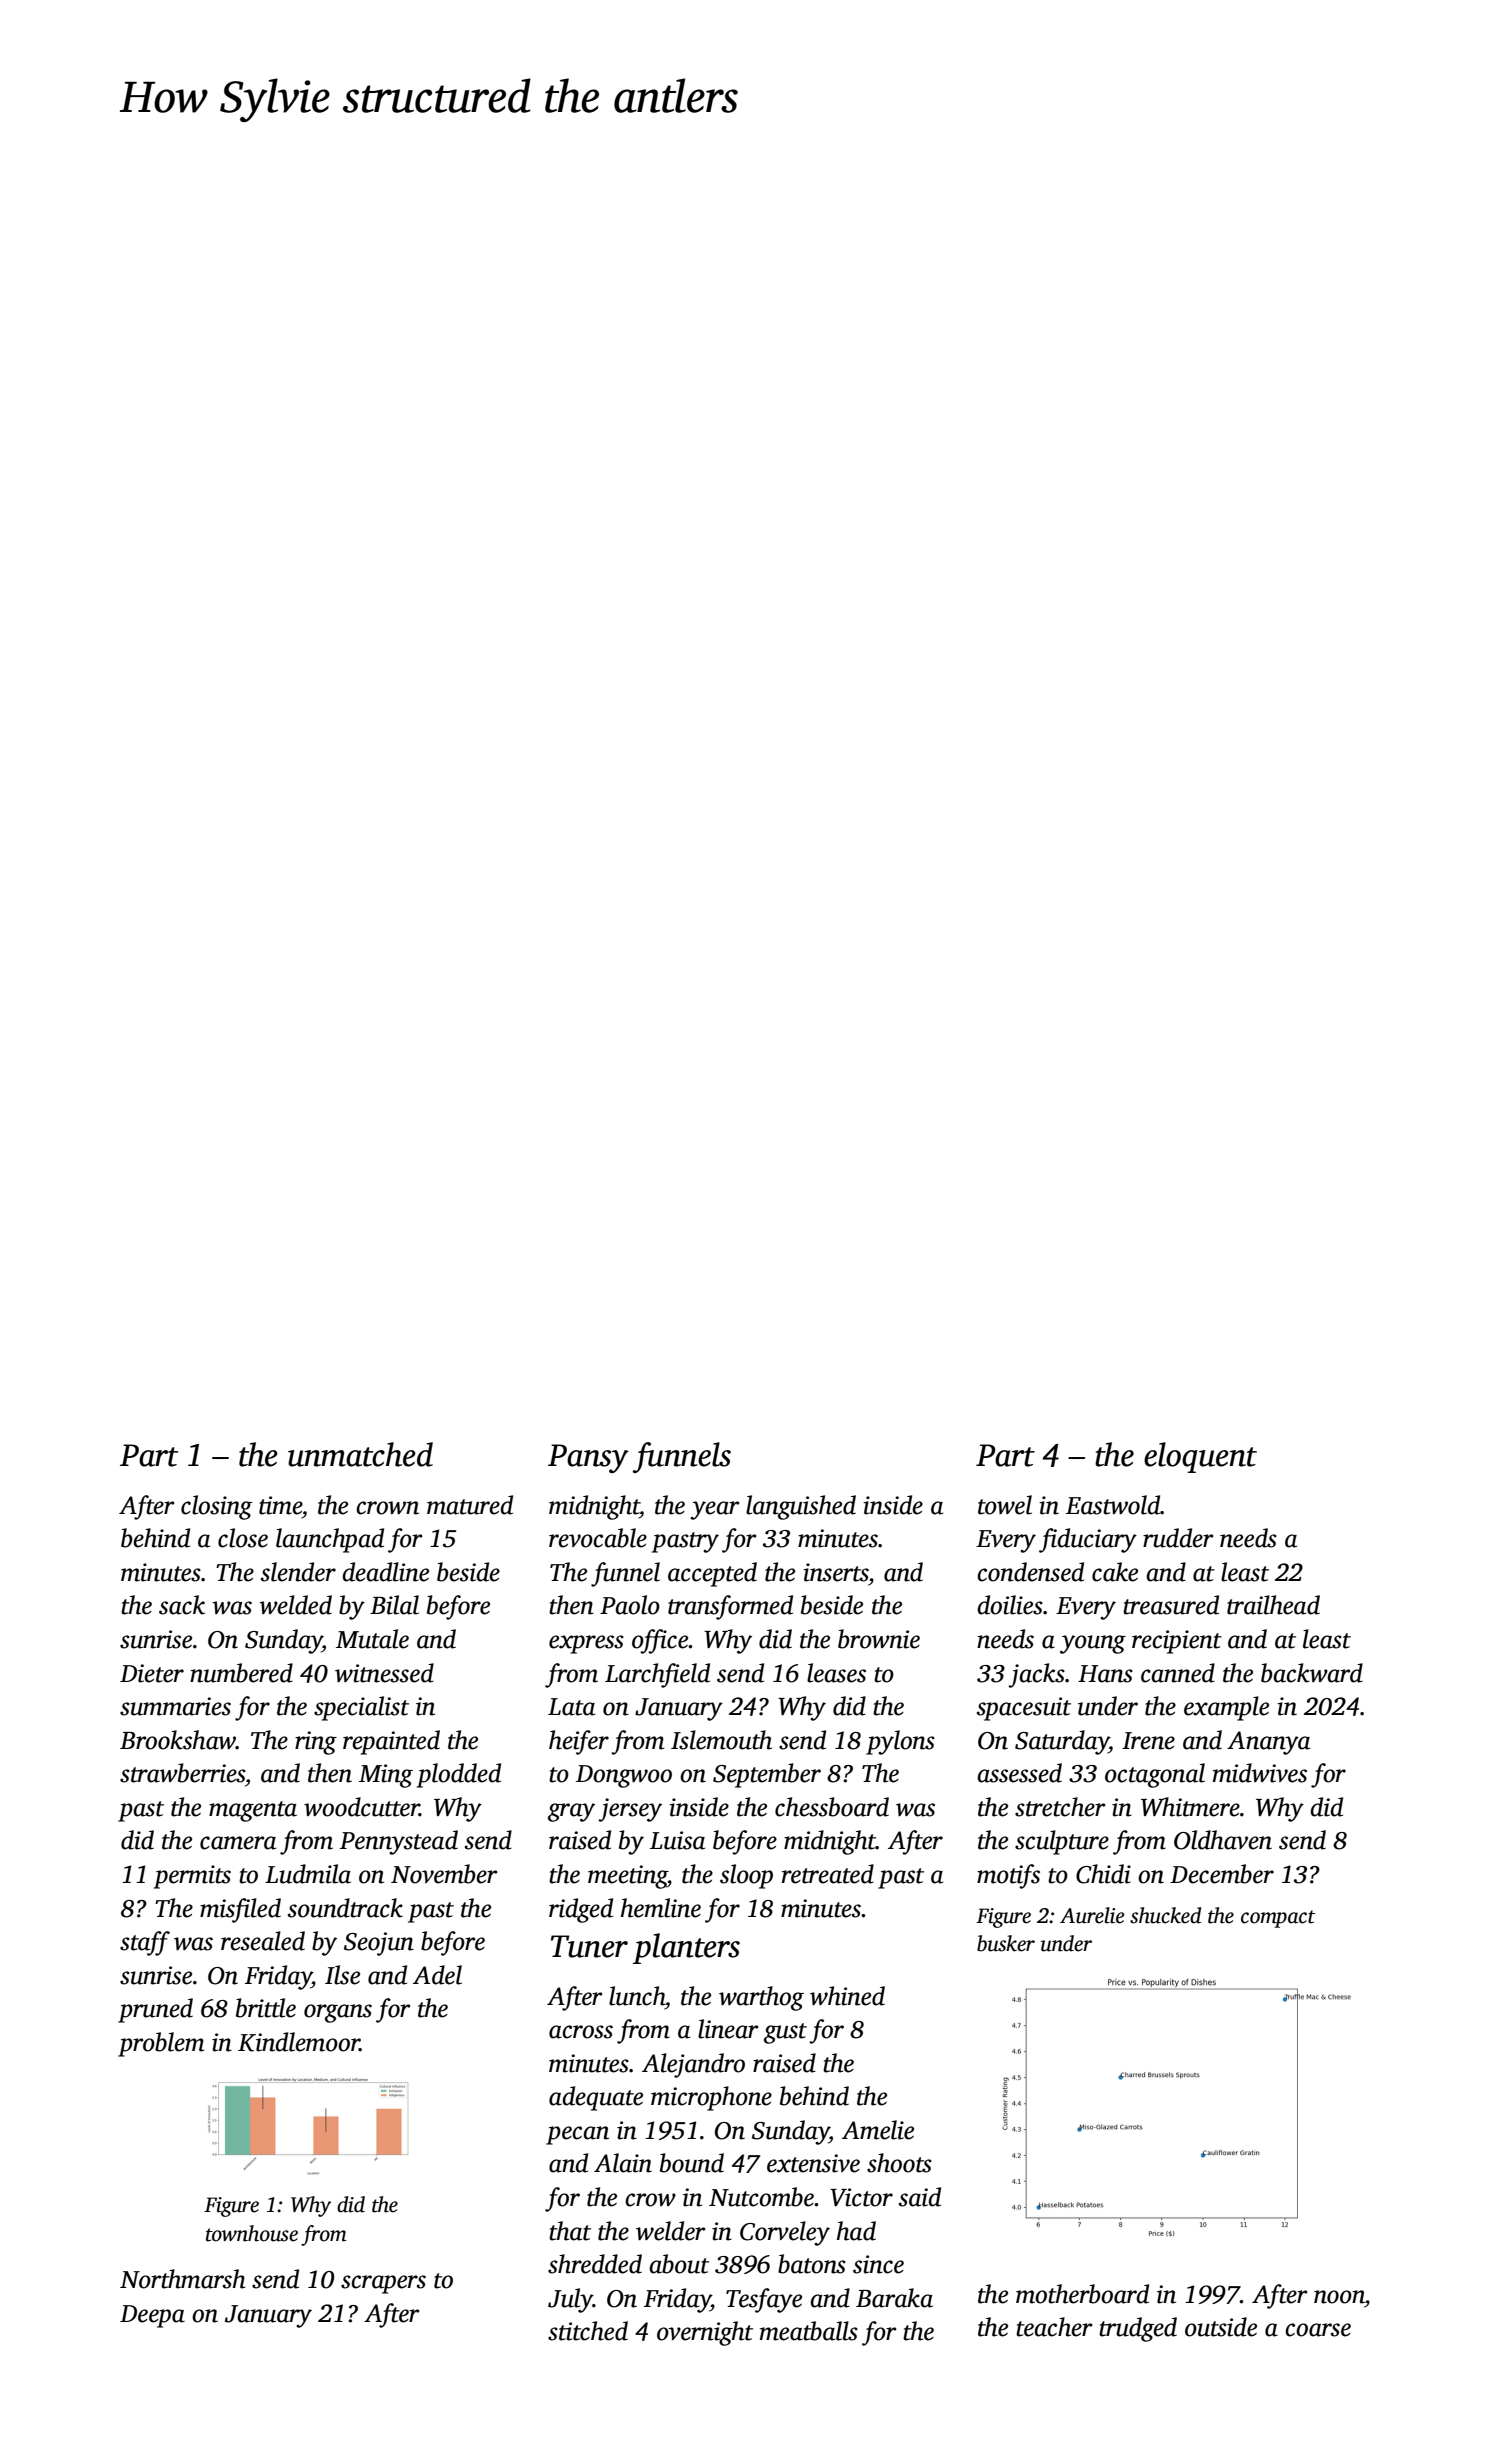 The height and width of the screenshot is (2464, 1496). Describe the element at coordinates (623, 2163) in the screenshot. I see `Alain` at that location.
